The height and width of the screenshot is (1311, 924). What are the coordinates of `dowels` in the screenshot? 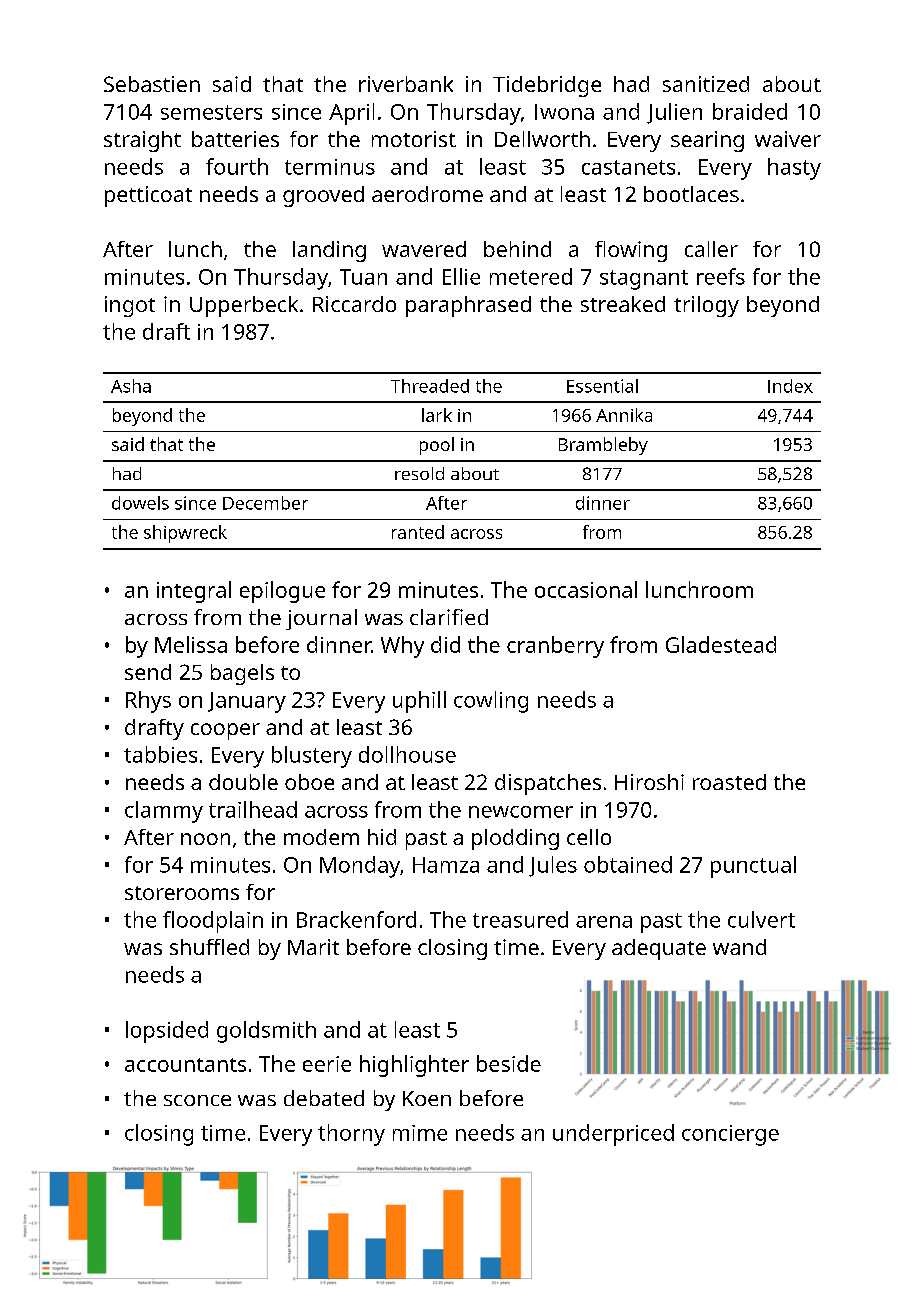 It's located at (140, 503).
